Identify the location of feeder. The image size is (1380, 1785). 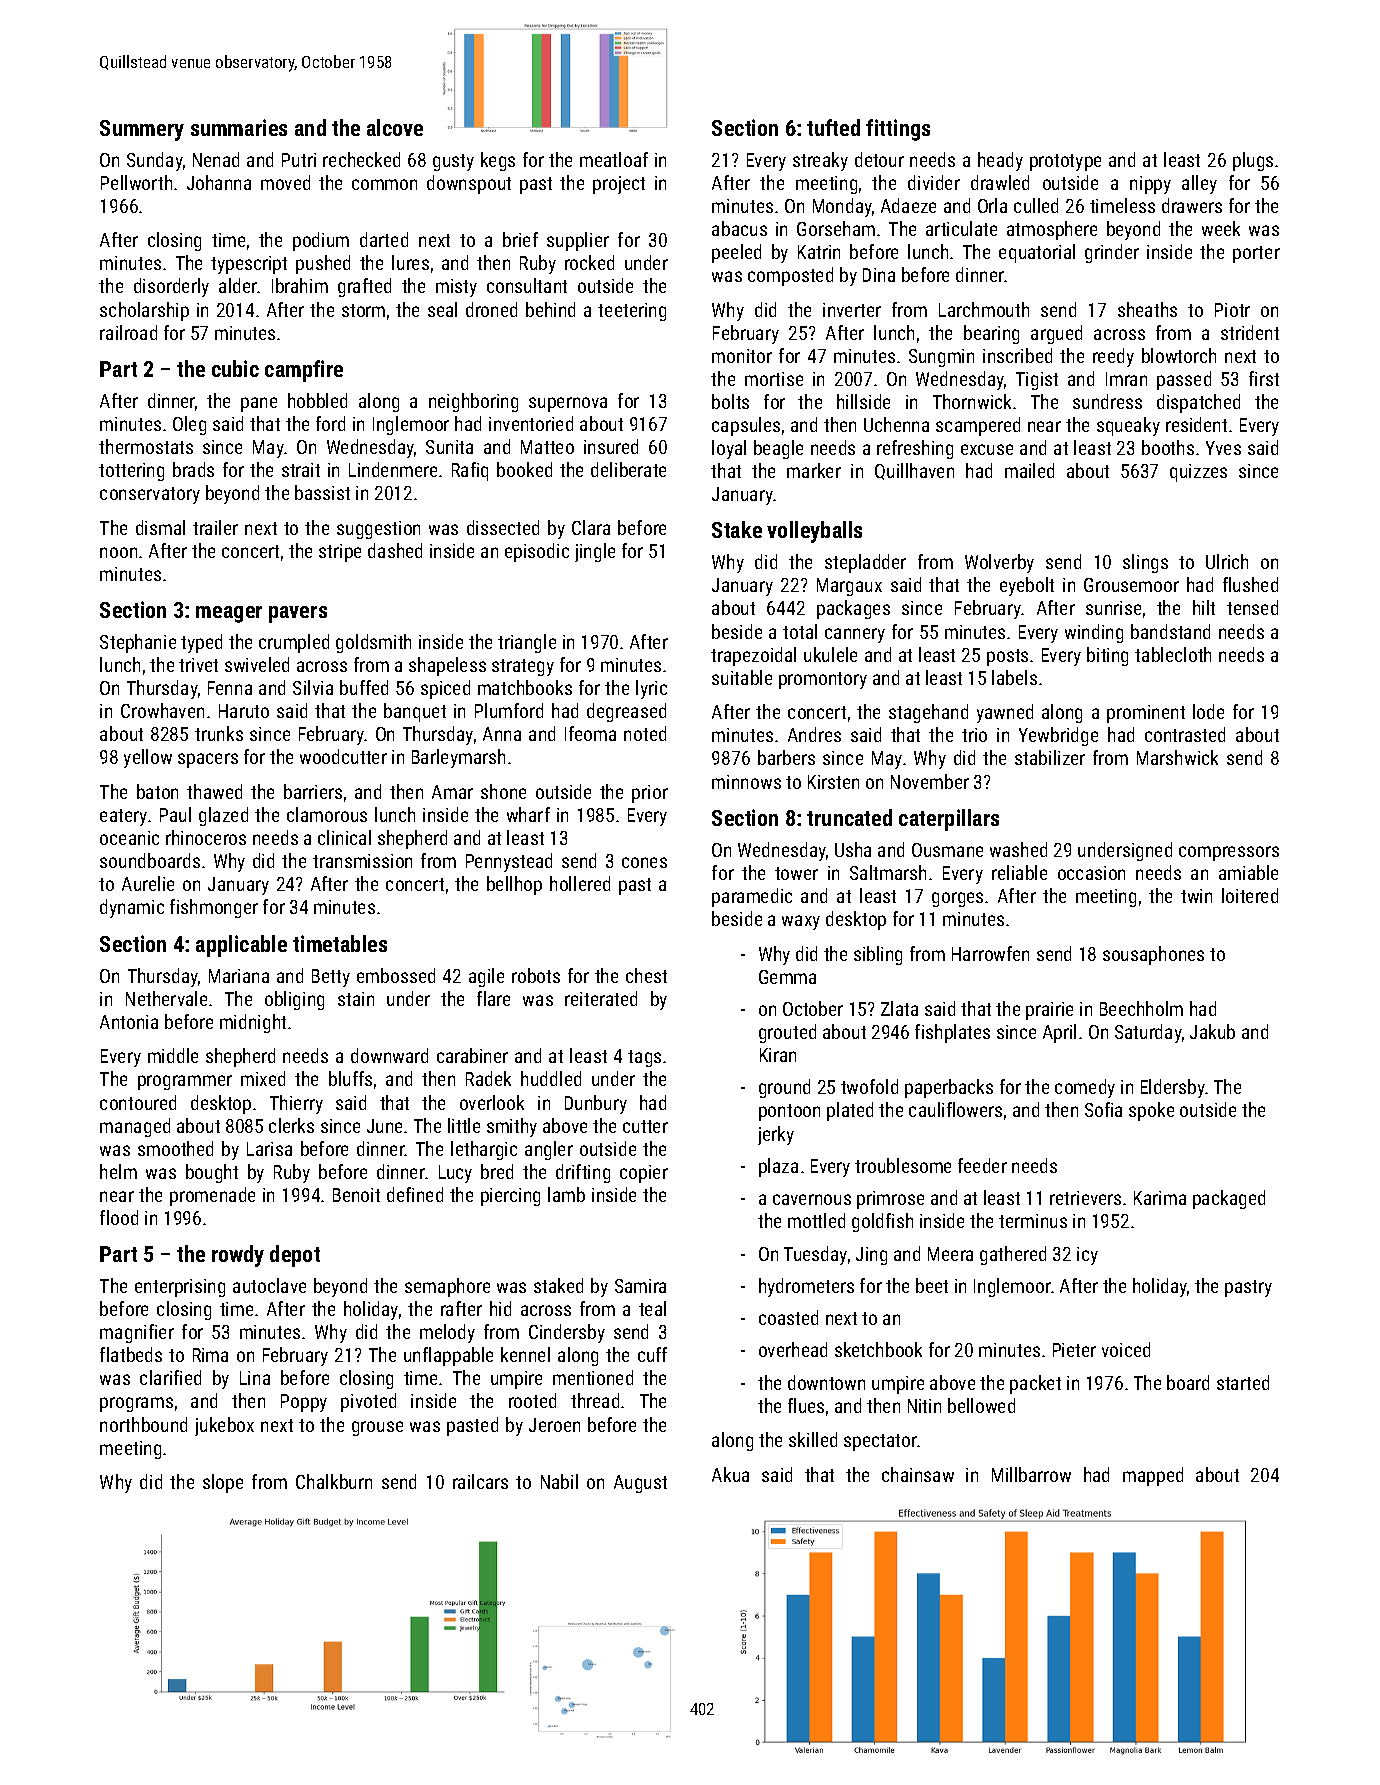
(982, 1165).
